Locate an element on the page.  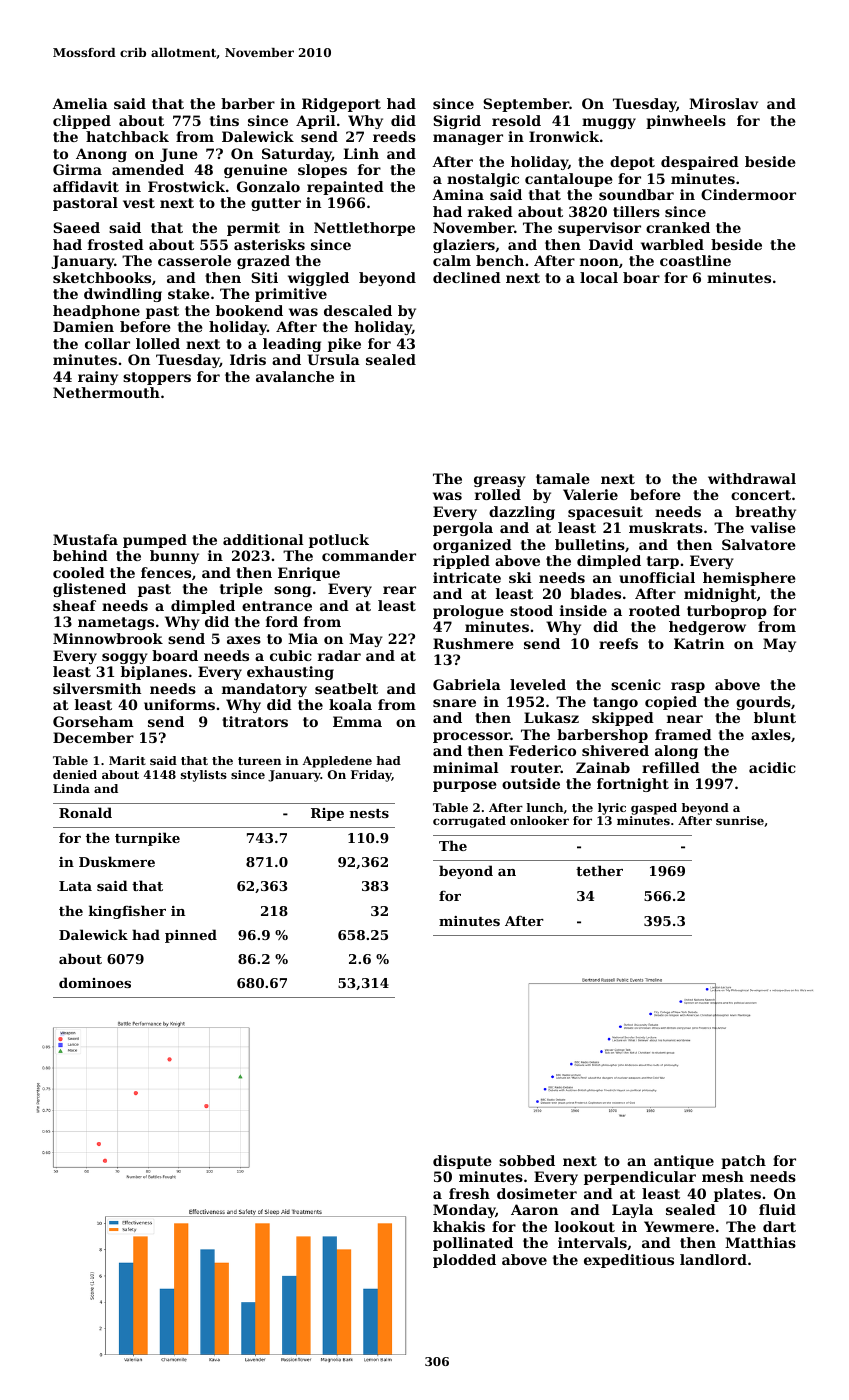
warbled is located at coordinates (672, 244).
